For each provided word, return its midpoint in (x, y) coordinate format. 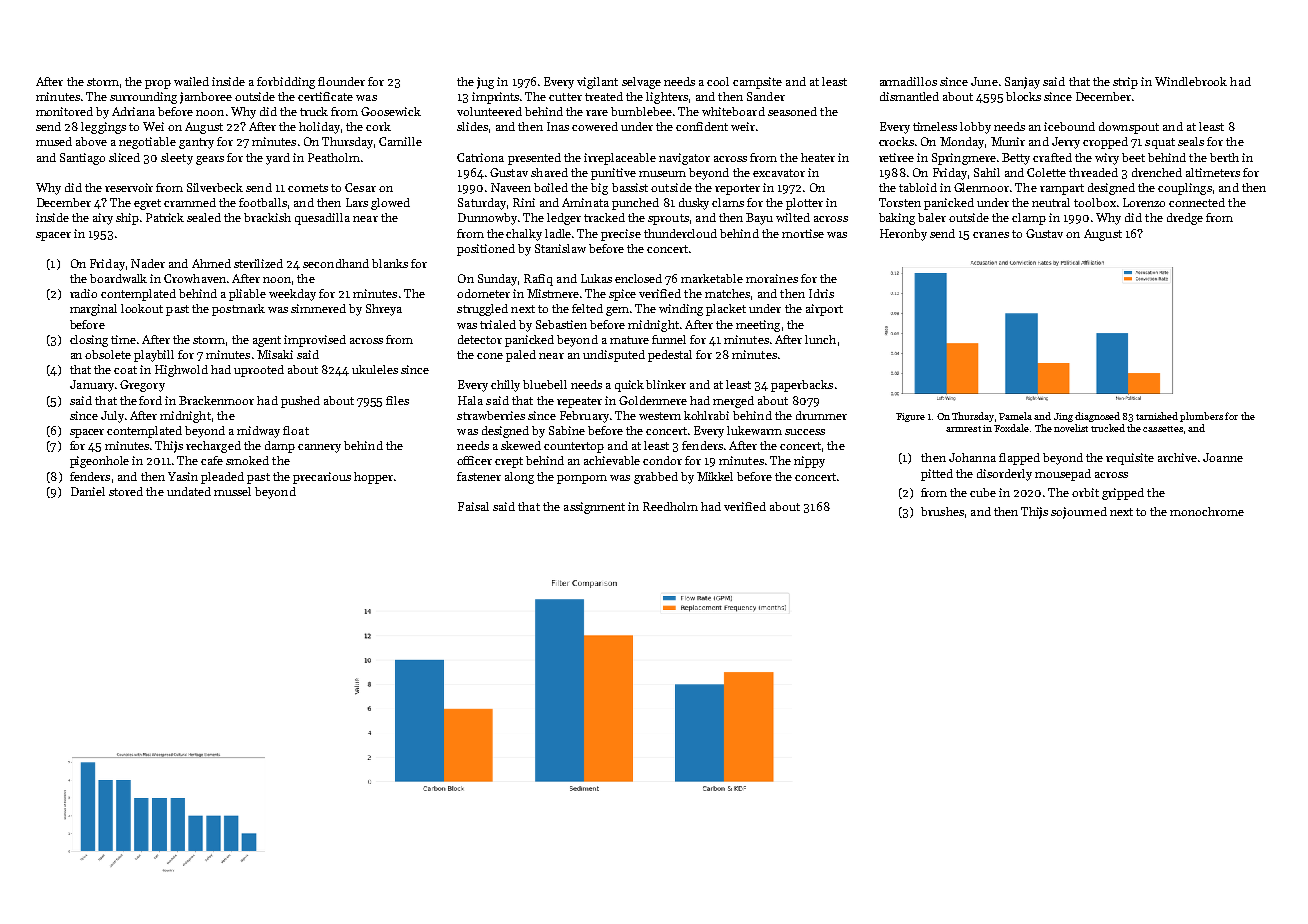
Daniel (88, 491)
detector (480, 339)
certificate (325, 96)
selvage (641, 83)
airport (824, 310)
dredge (1185, 219)
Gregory (142, 386)
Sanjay (1022, 83)
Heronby (903, 235)
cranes (991, 235)
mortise (803, 233)
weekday (292, 295)
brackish (267, 217)
